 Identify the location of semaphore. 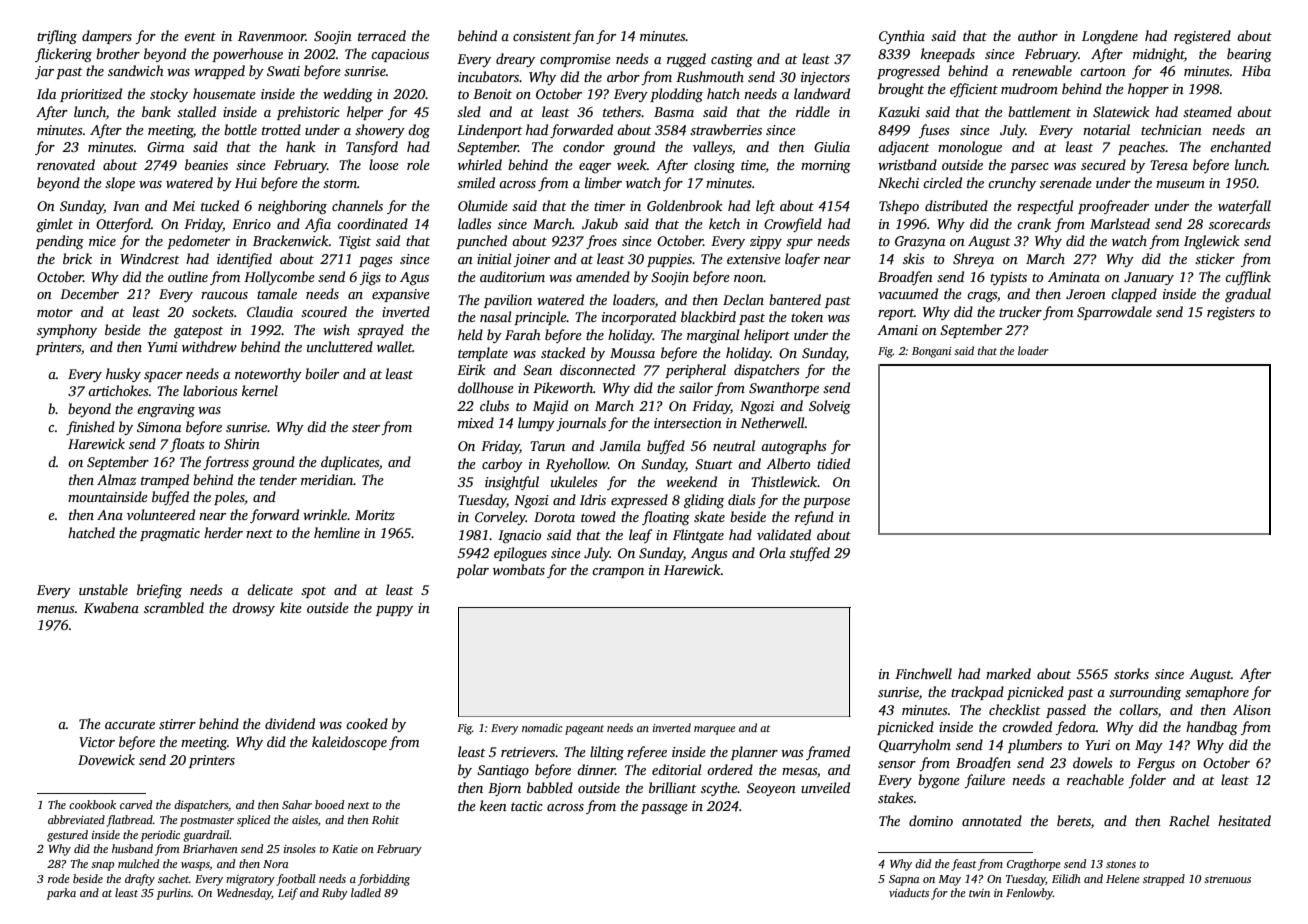
(1217, 693).
